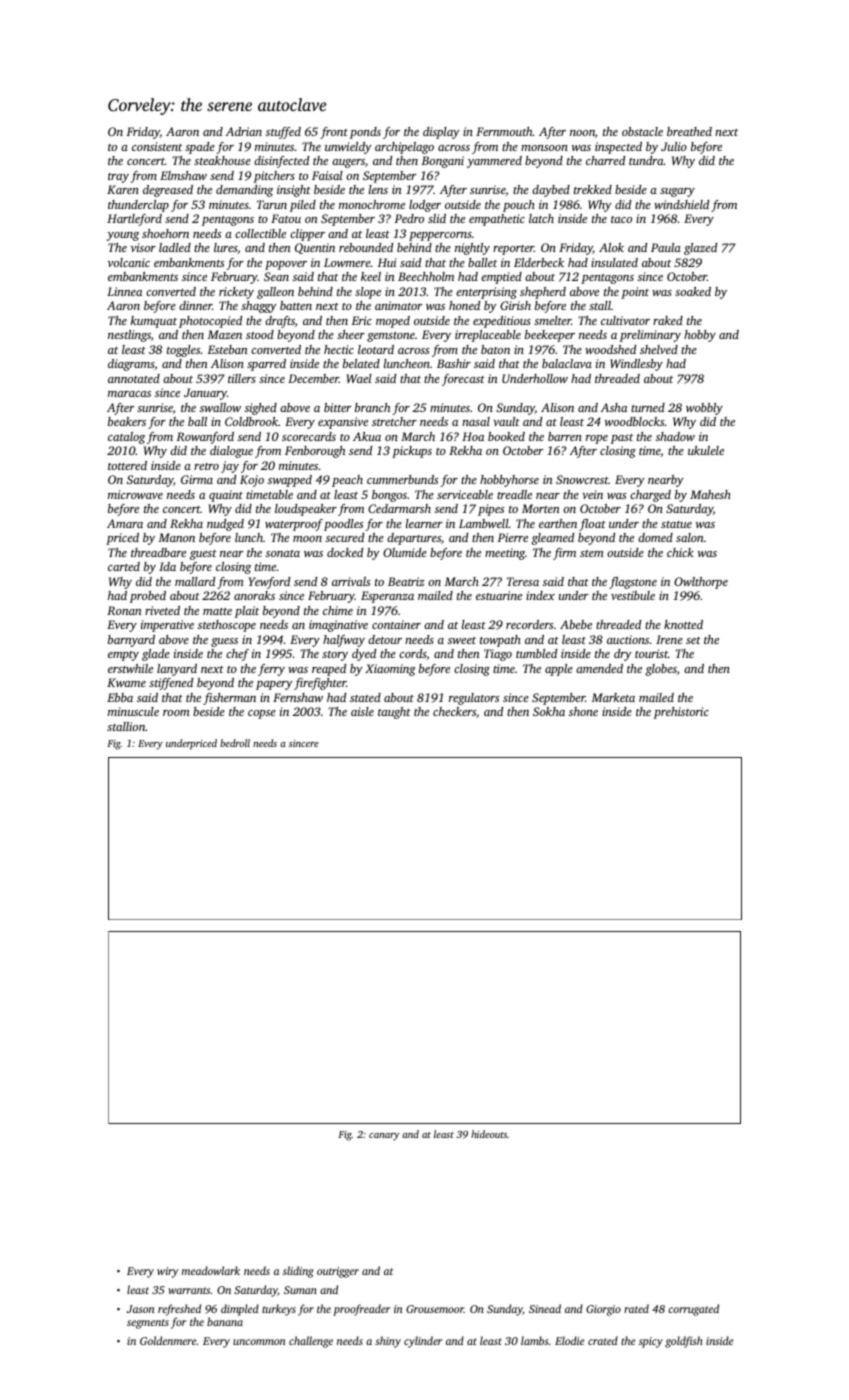 The height and width of the image is (1400, 849). What do you see at coordinates (365, 133) in the image?
I see `ponds` at bounding box center [365, 133].
